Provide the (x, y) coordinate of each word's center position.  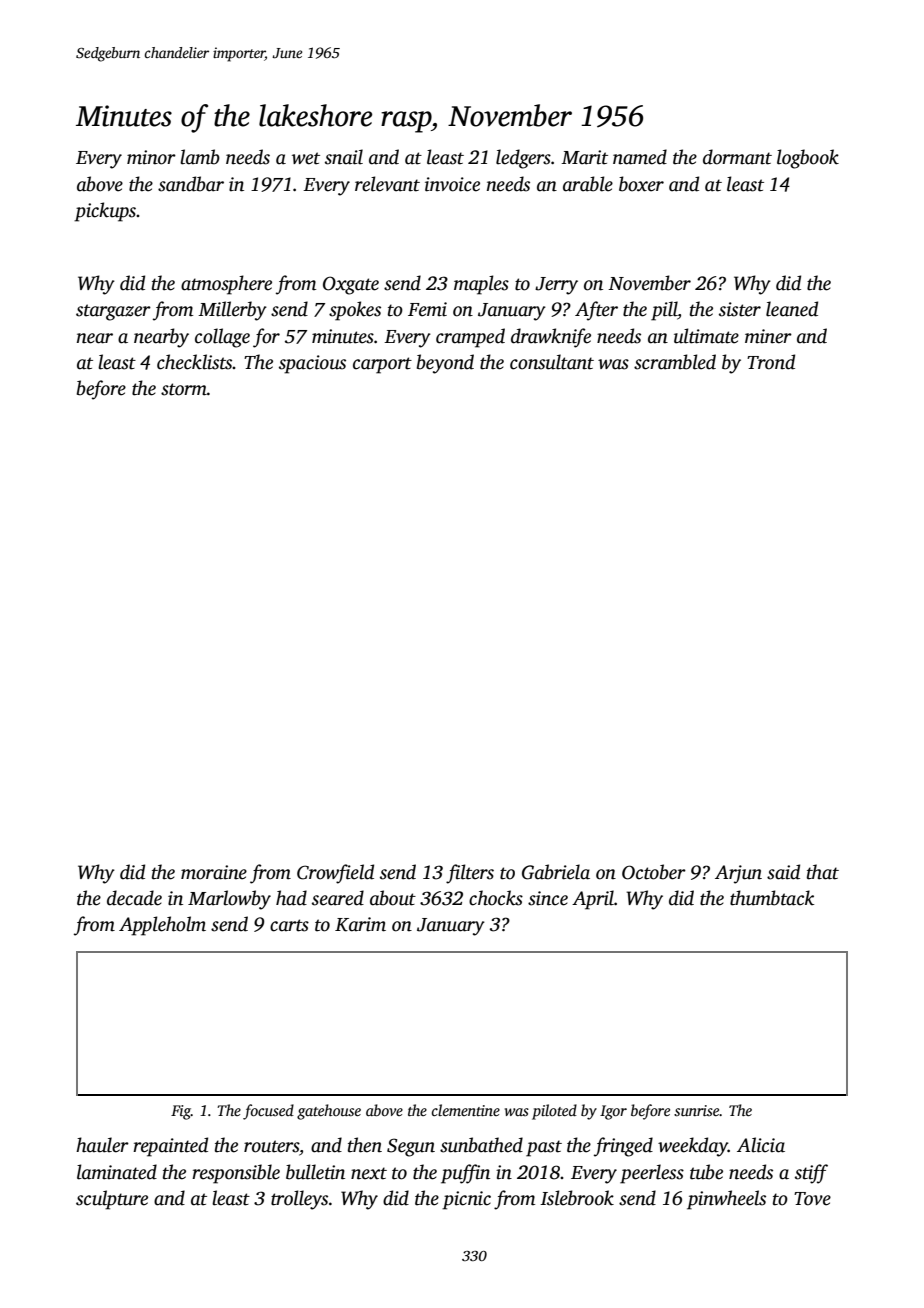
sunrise (697, 1110)
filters (470, 874)
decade (134, 898)
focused (268, 1112)
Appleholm (162, 926)
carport (382, 365)
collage (222, 338)
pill (664, 311)
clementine (466, 1110)
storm (184, 389)
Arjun (738, 874)
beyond (445, 364)
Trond (771, 362)
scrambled (675, 362)
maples (481, 285)
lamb (200, 157)
